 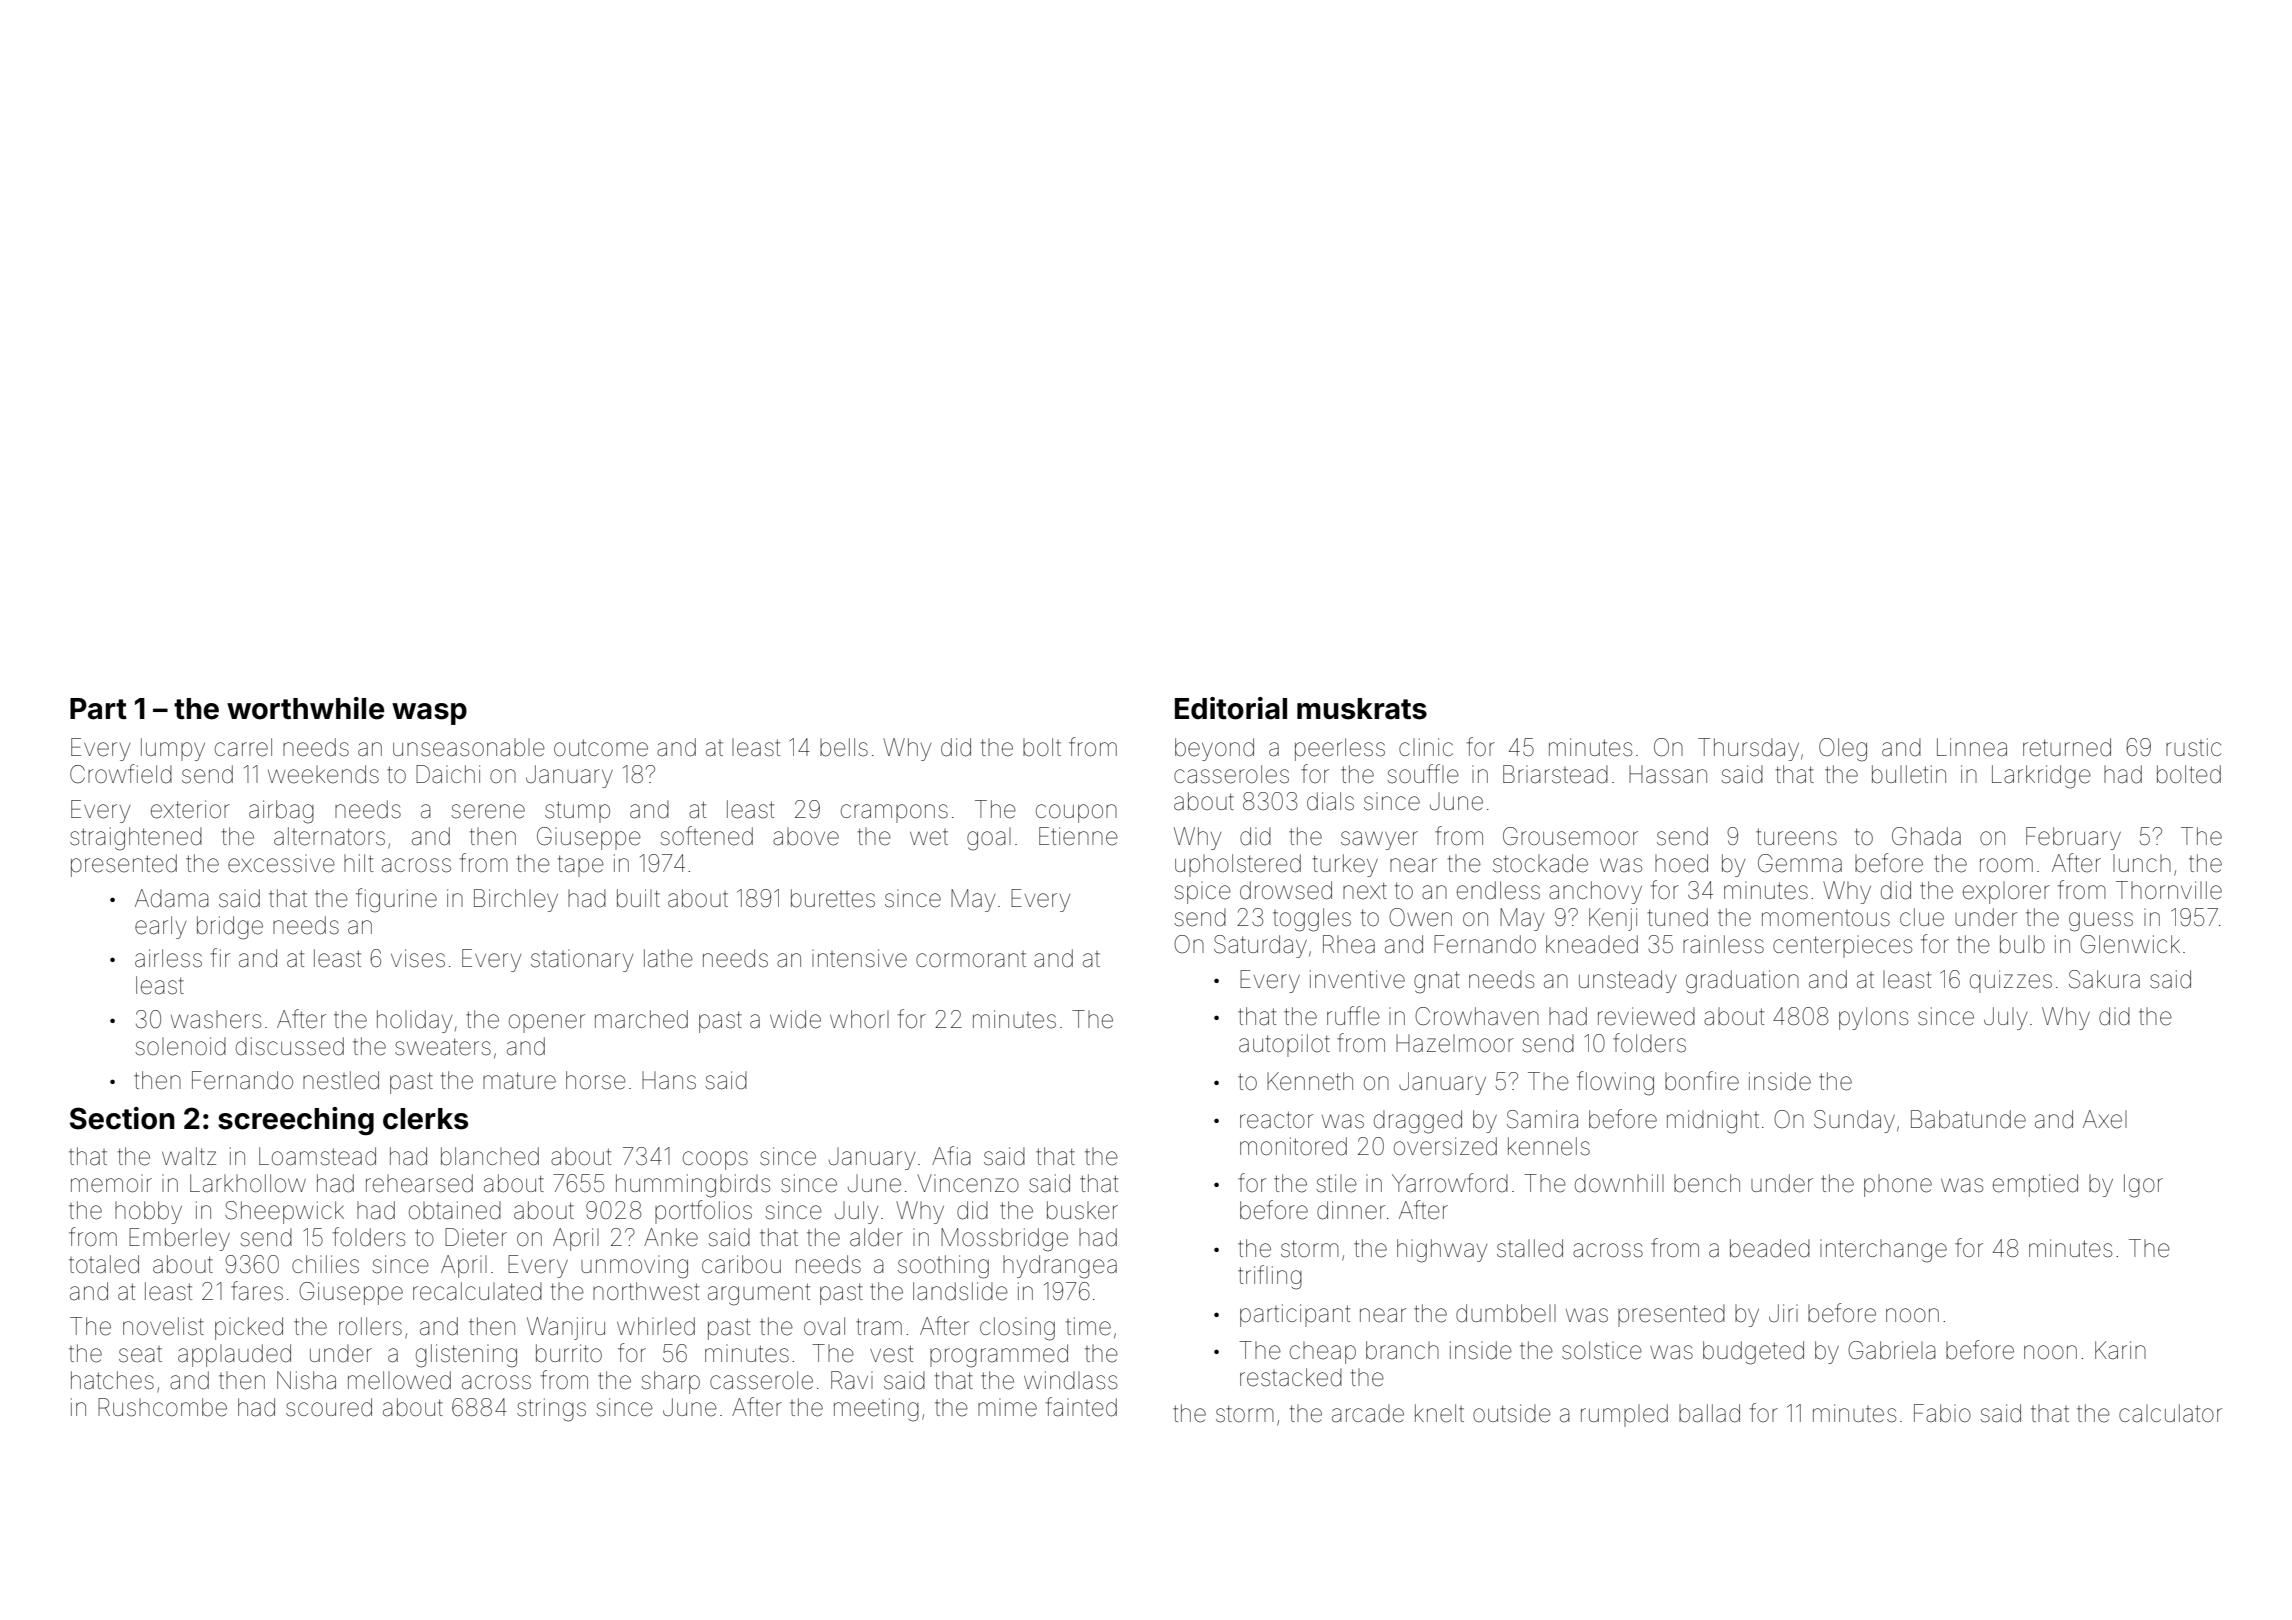 I want to click on Editorial, so click(x=1231, y=708).
